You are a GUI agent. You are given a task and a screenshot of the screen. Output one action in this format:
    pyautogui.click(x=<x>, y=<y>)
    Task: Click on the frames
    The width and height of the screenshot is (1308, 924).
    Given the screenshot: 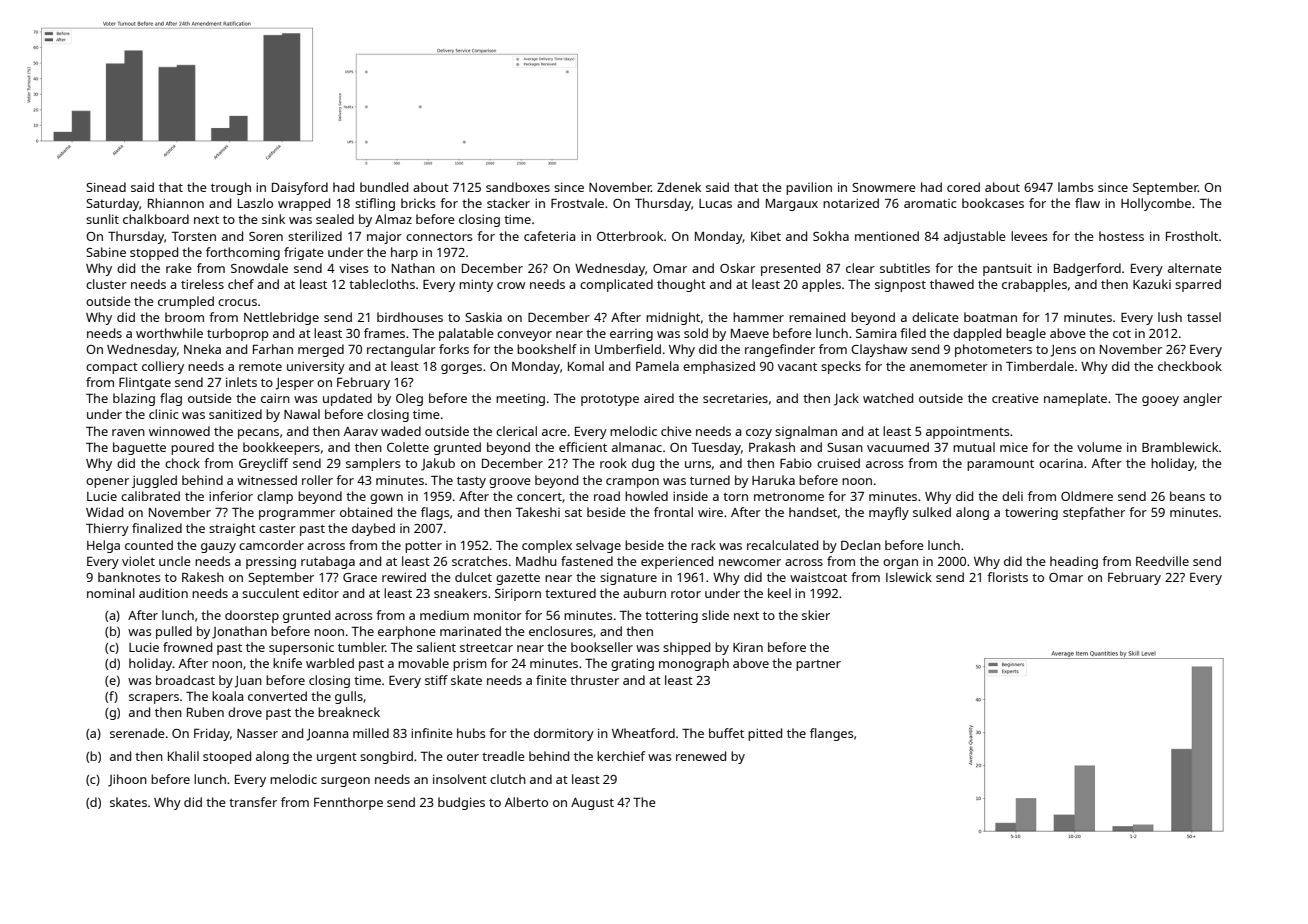 What is the action you would take?
    pyautogui.click(x=384, y=333)
